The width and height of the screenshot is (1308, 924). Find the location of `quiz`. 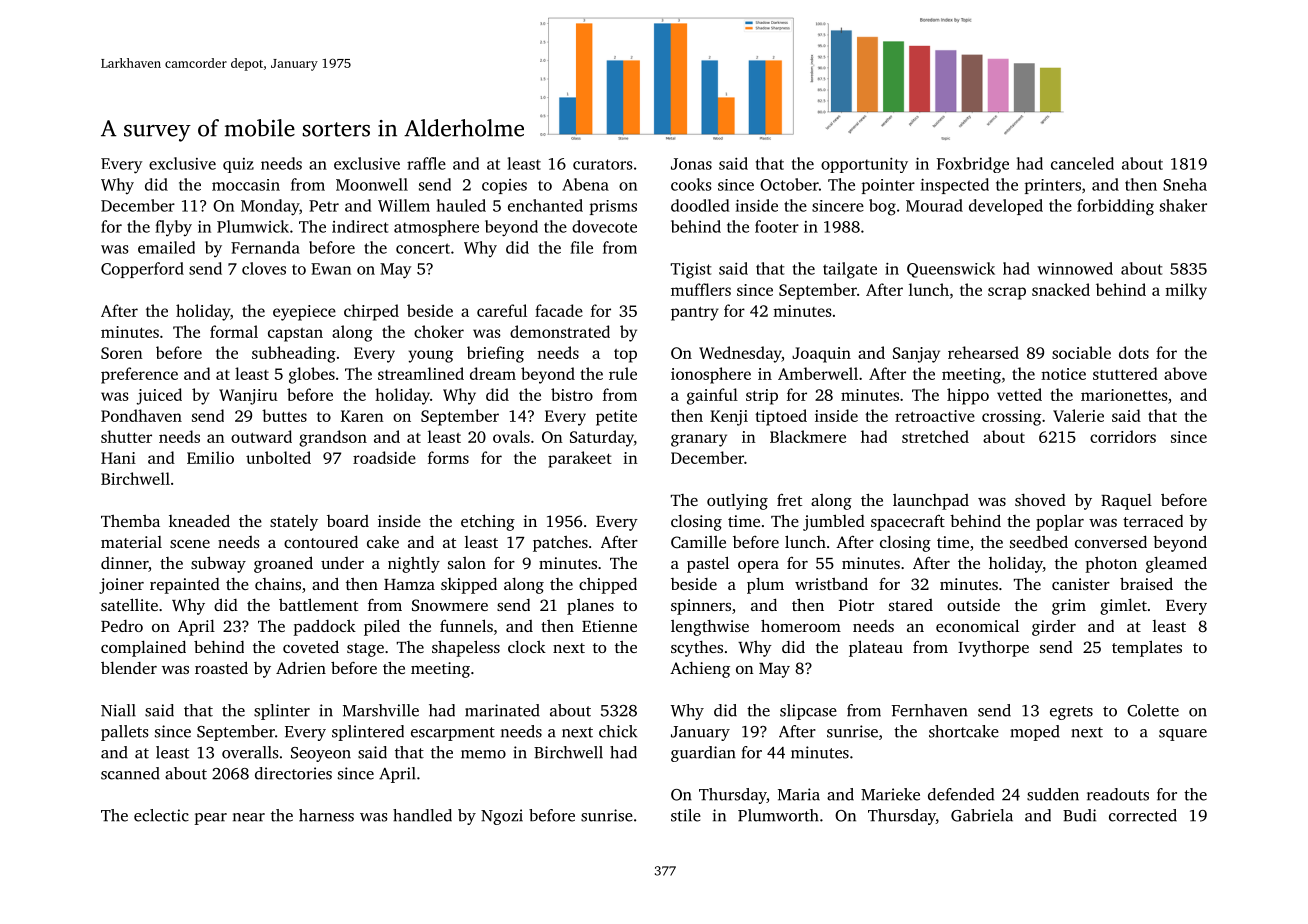

quiz is located at coordinates (238, 165).
